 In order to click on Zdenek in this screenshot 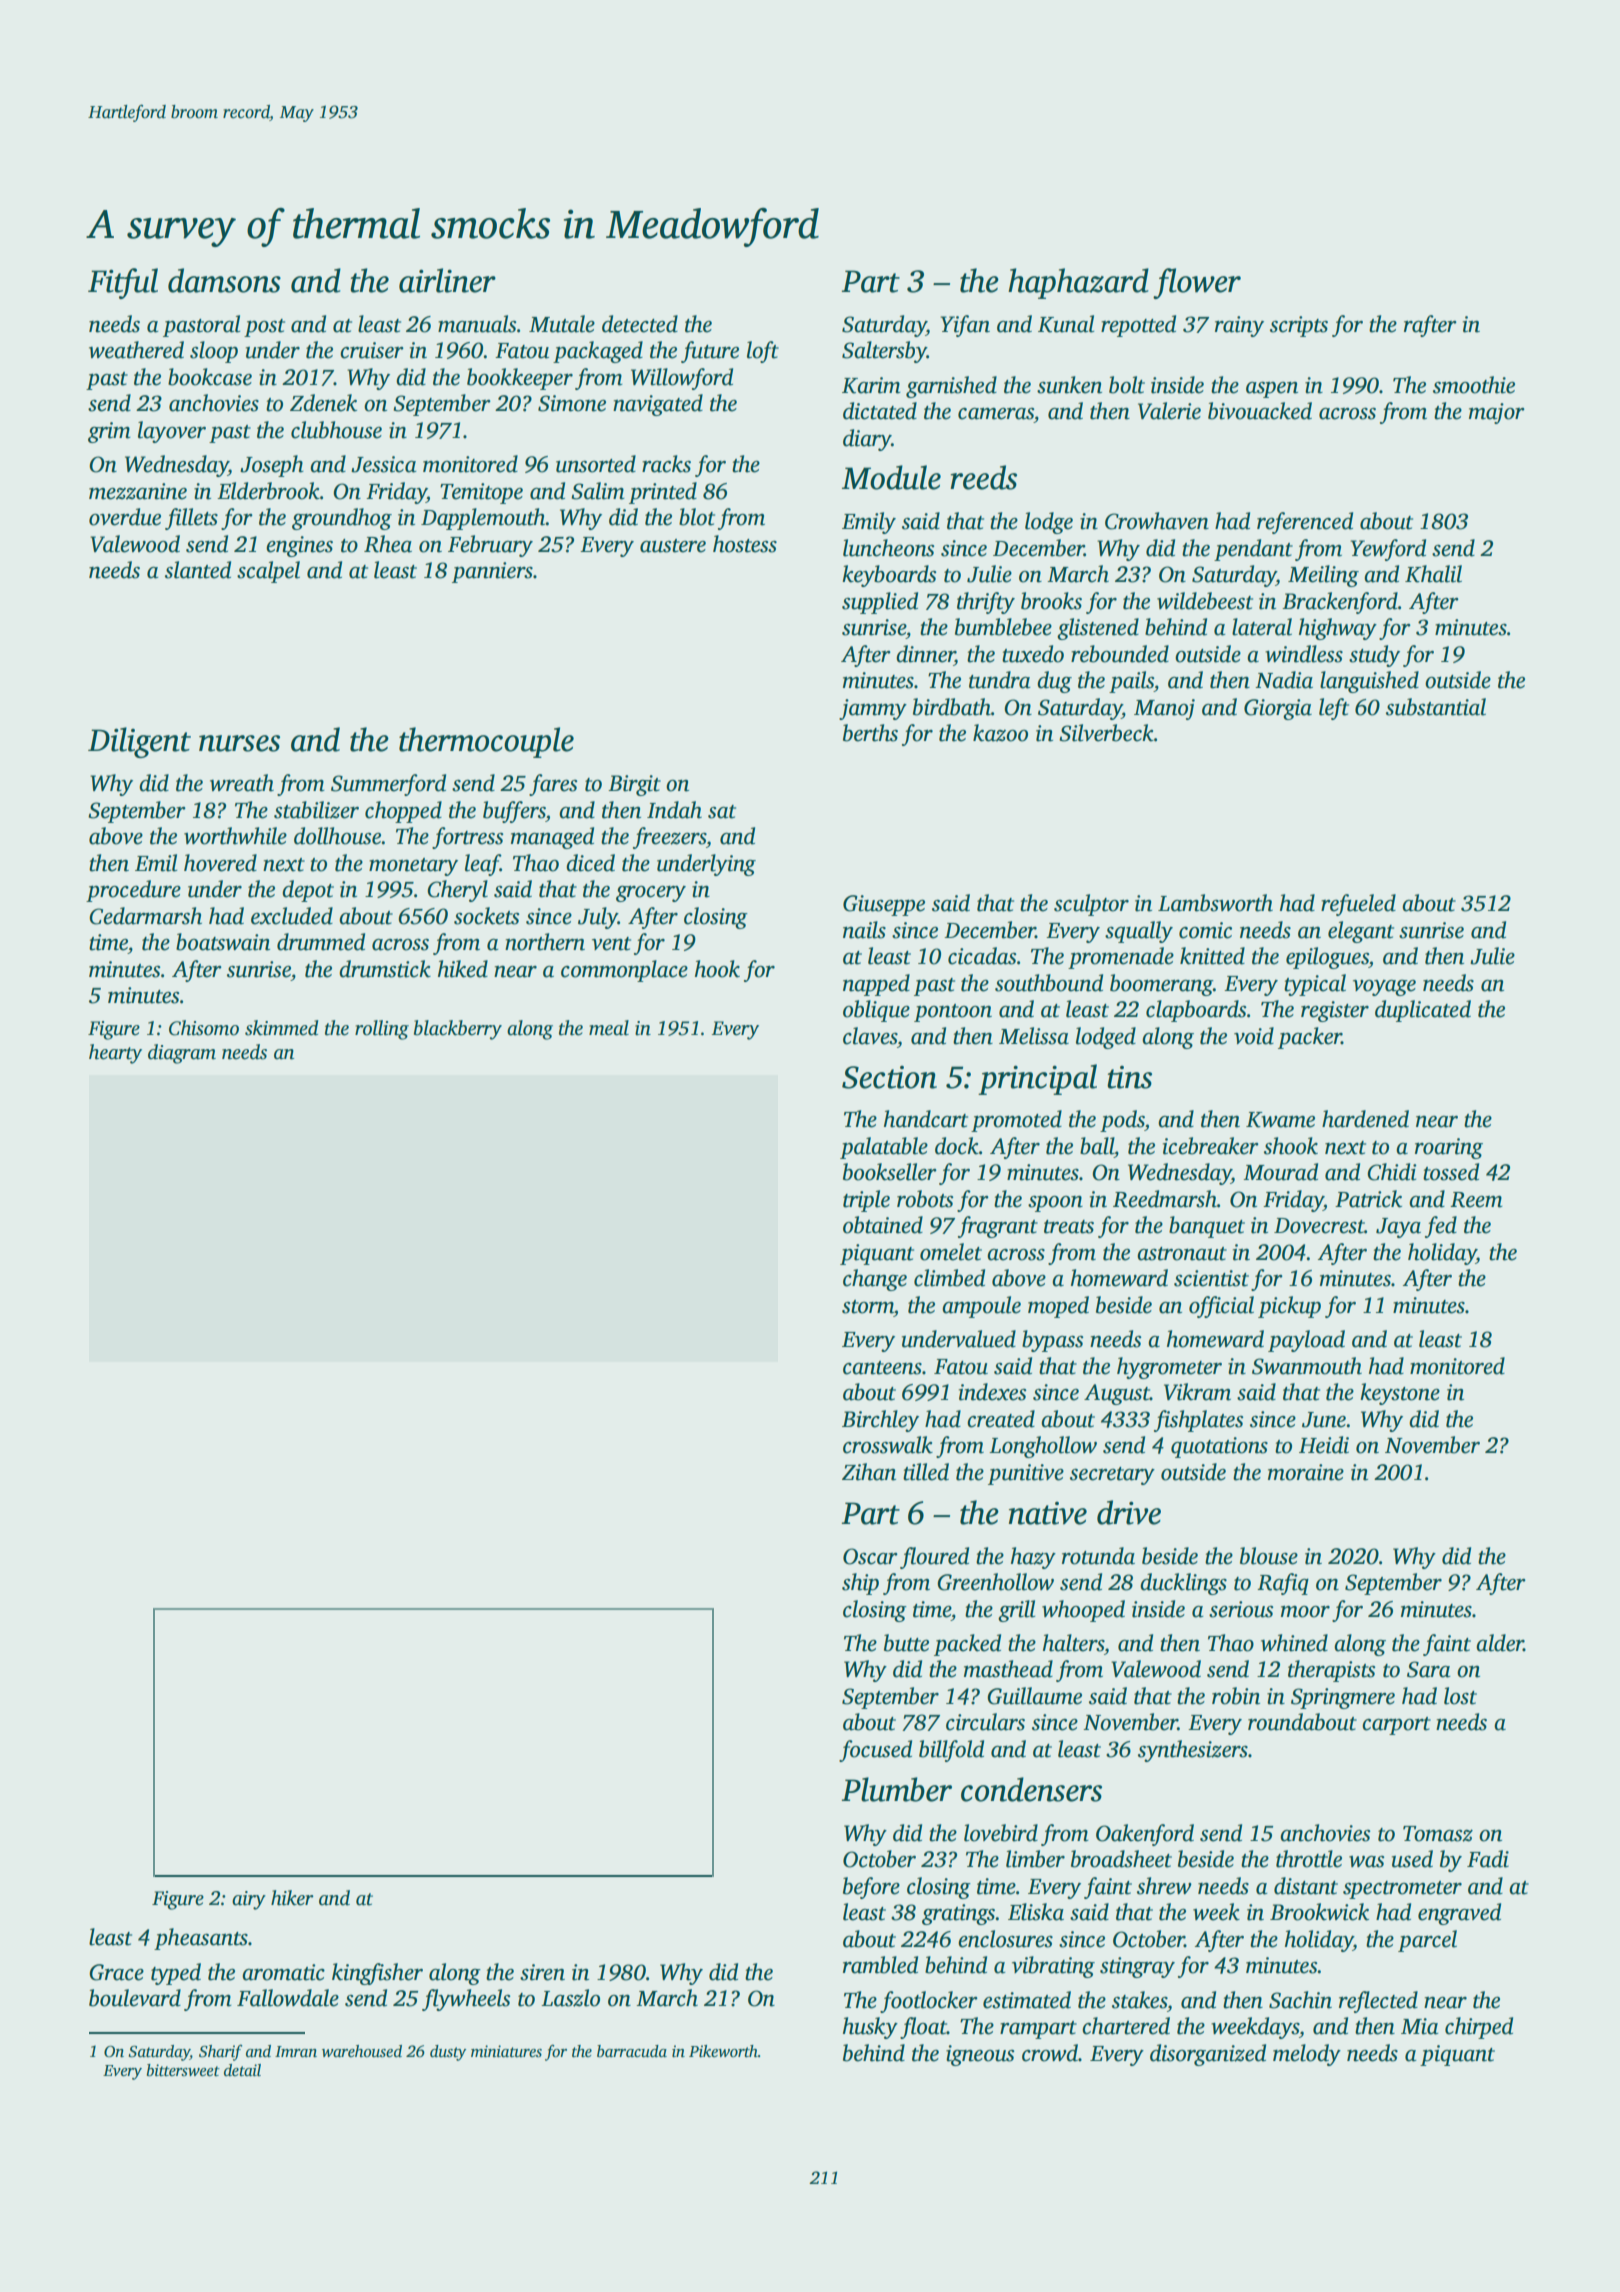, I will do `click(323, 403)`.
